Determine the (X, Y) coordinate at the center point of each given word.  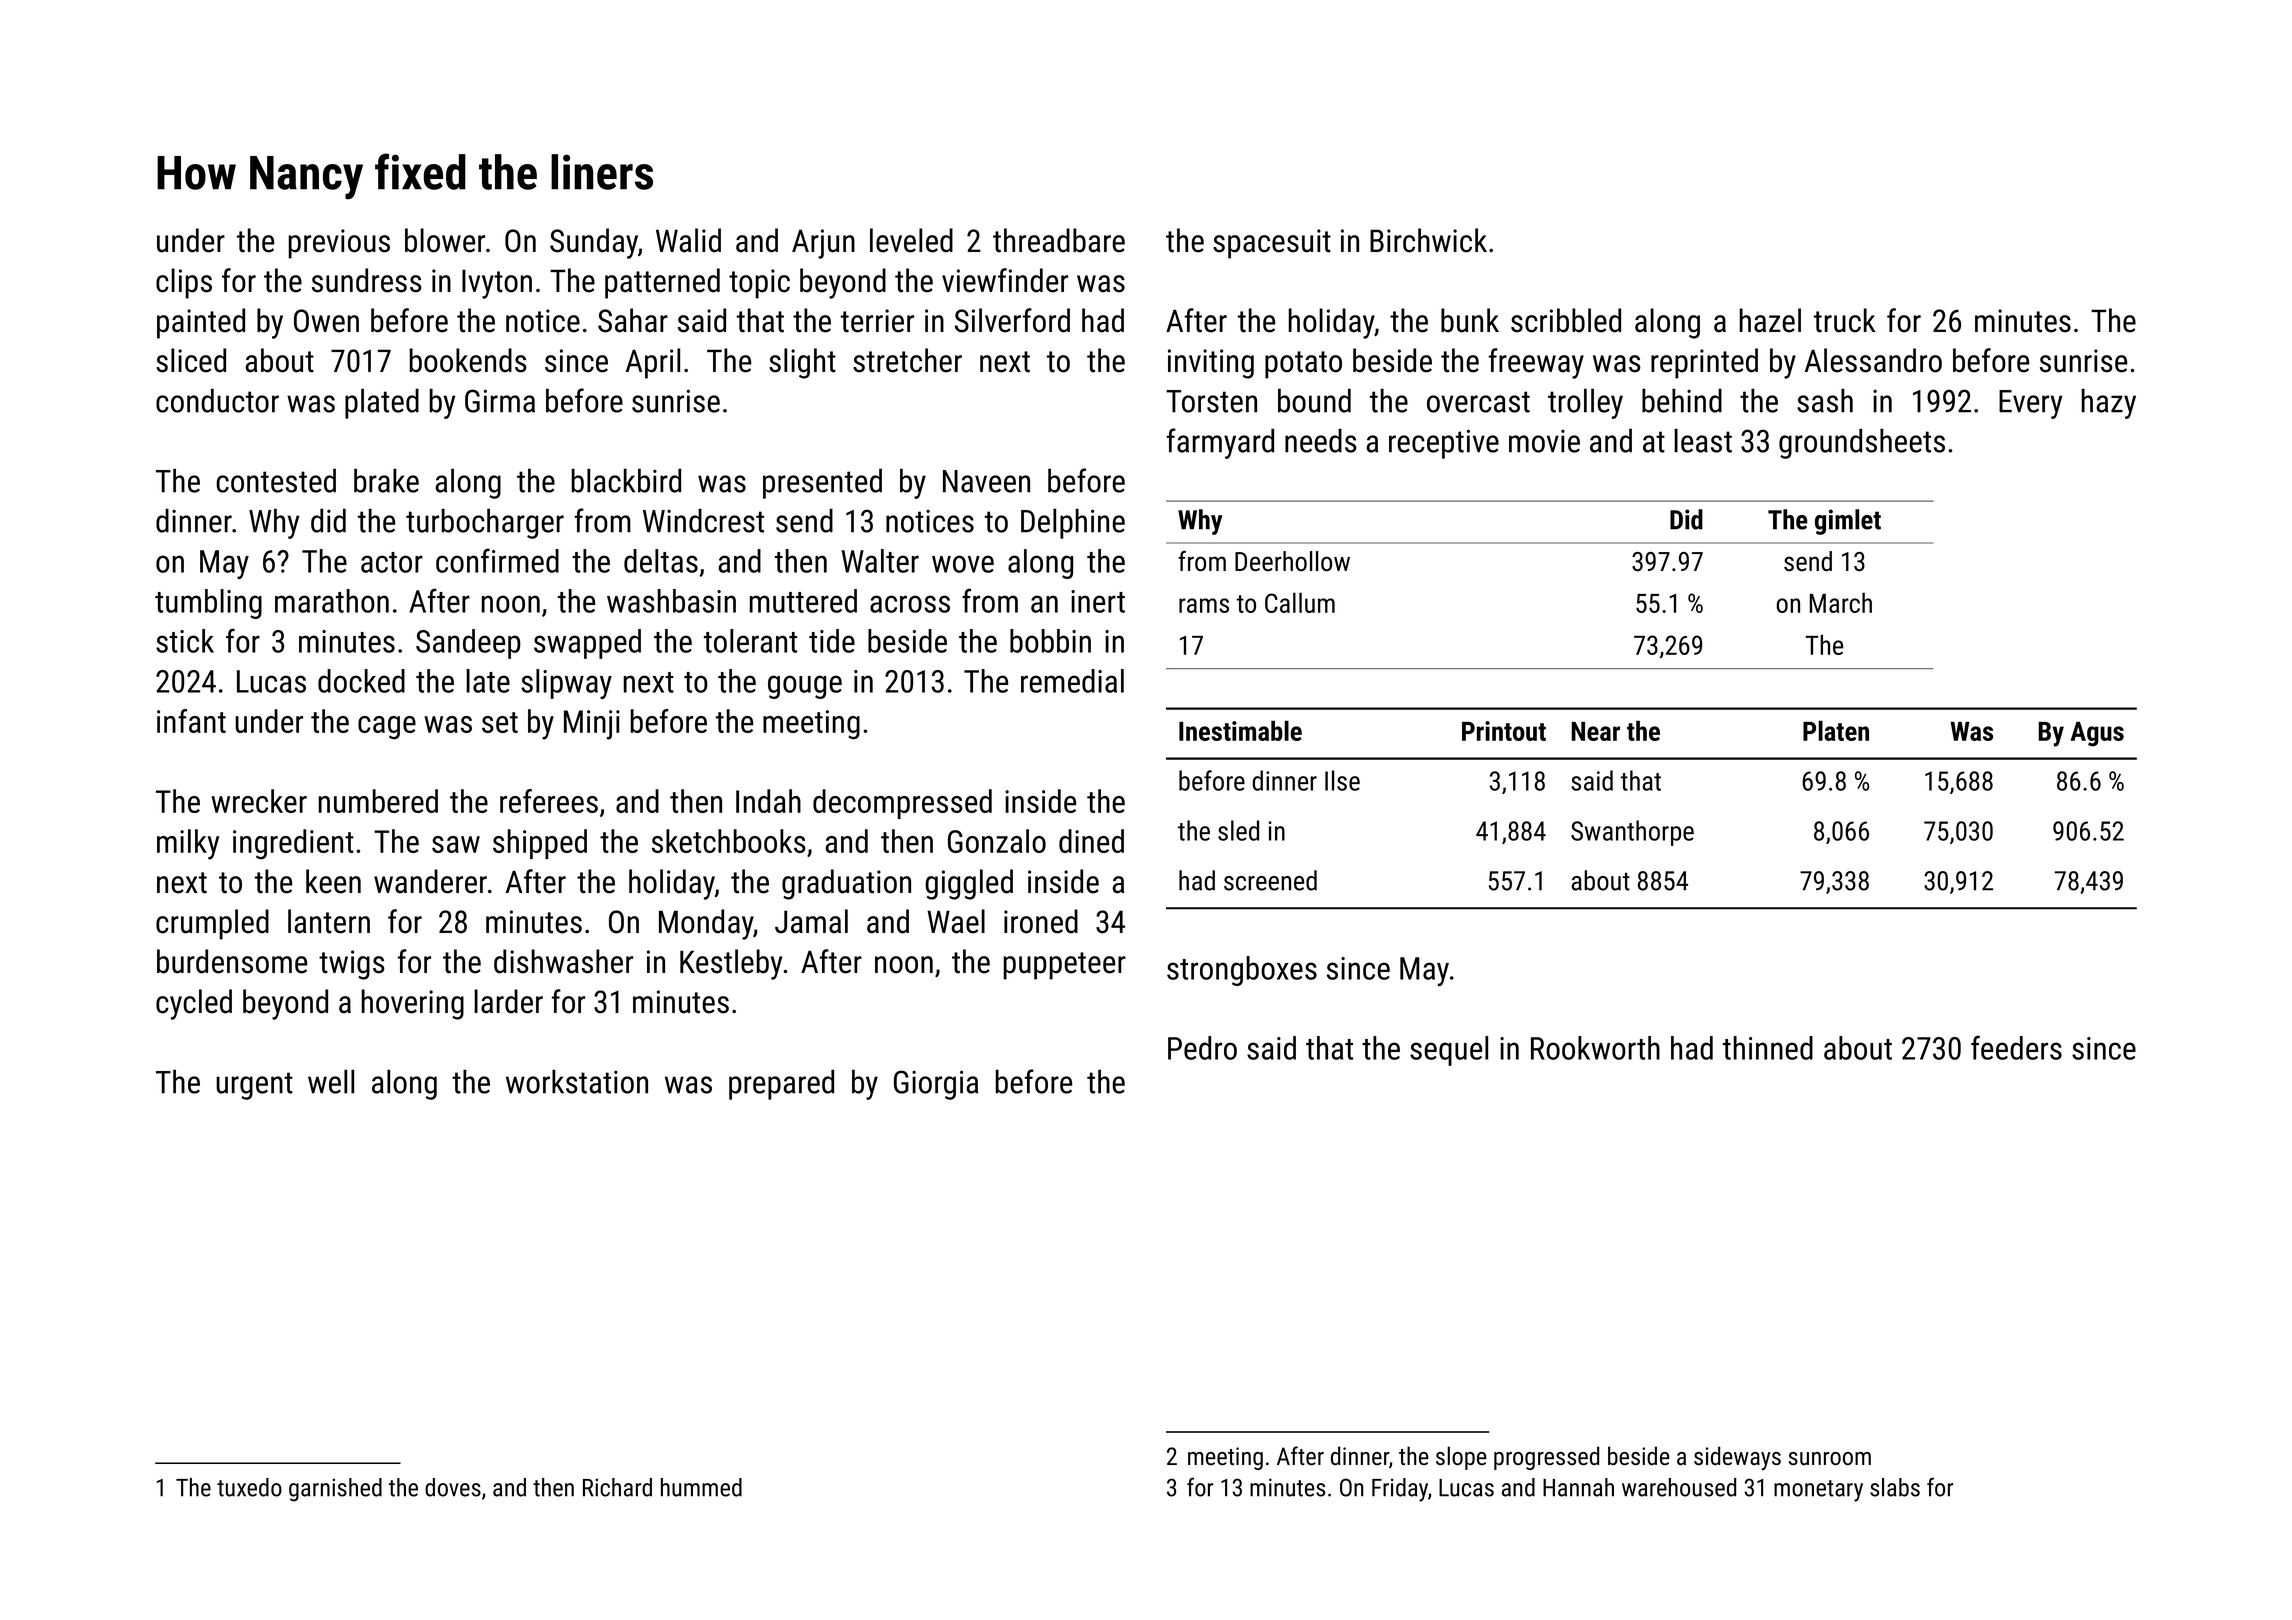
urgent (254, 1086)
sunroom (1830, 1458)
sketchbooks (729, 841)
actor (392, 562)
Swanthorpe (1632, 833)
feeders (2016, 1047)
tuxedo (249, 1487)
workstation (577, 1082)
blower (445, 240)
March (1841, 603)
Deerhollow (1292, 561)
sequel (1449, 1051)
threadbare (1059, 240)
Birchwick (1428, 240)
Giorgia (936, 1085)
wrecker (259, 801)
